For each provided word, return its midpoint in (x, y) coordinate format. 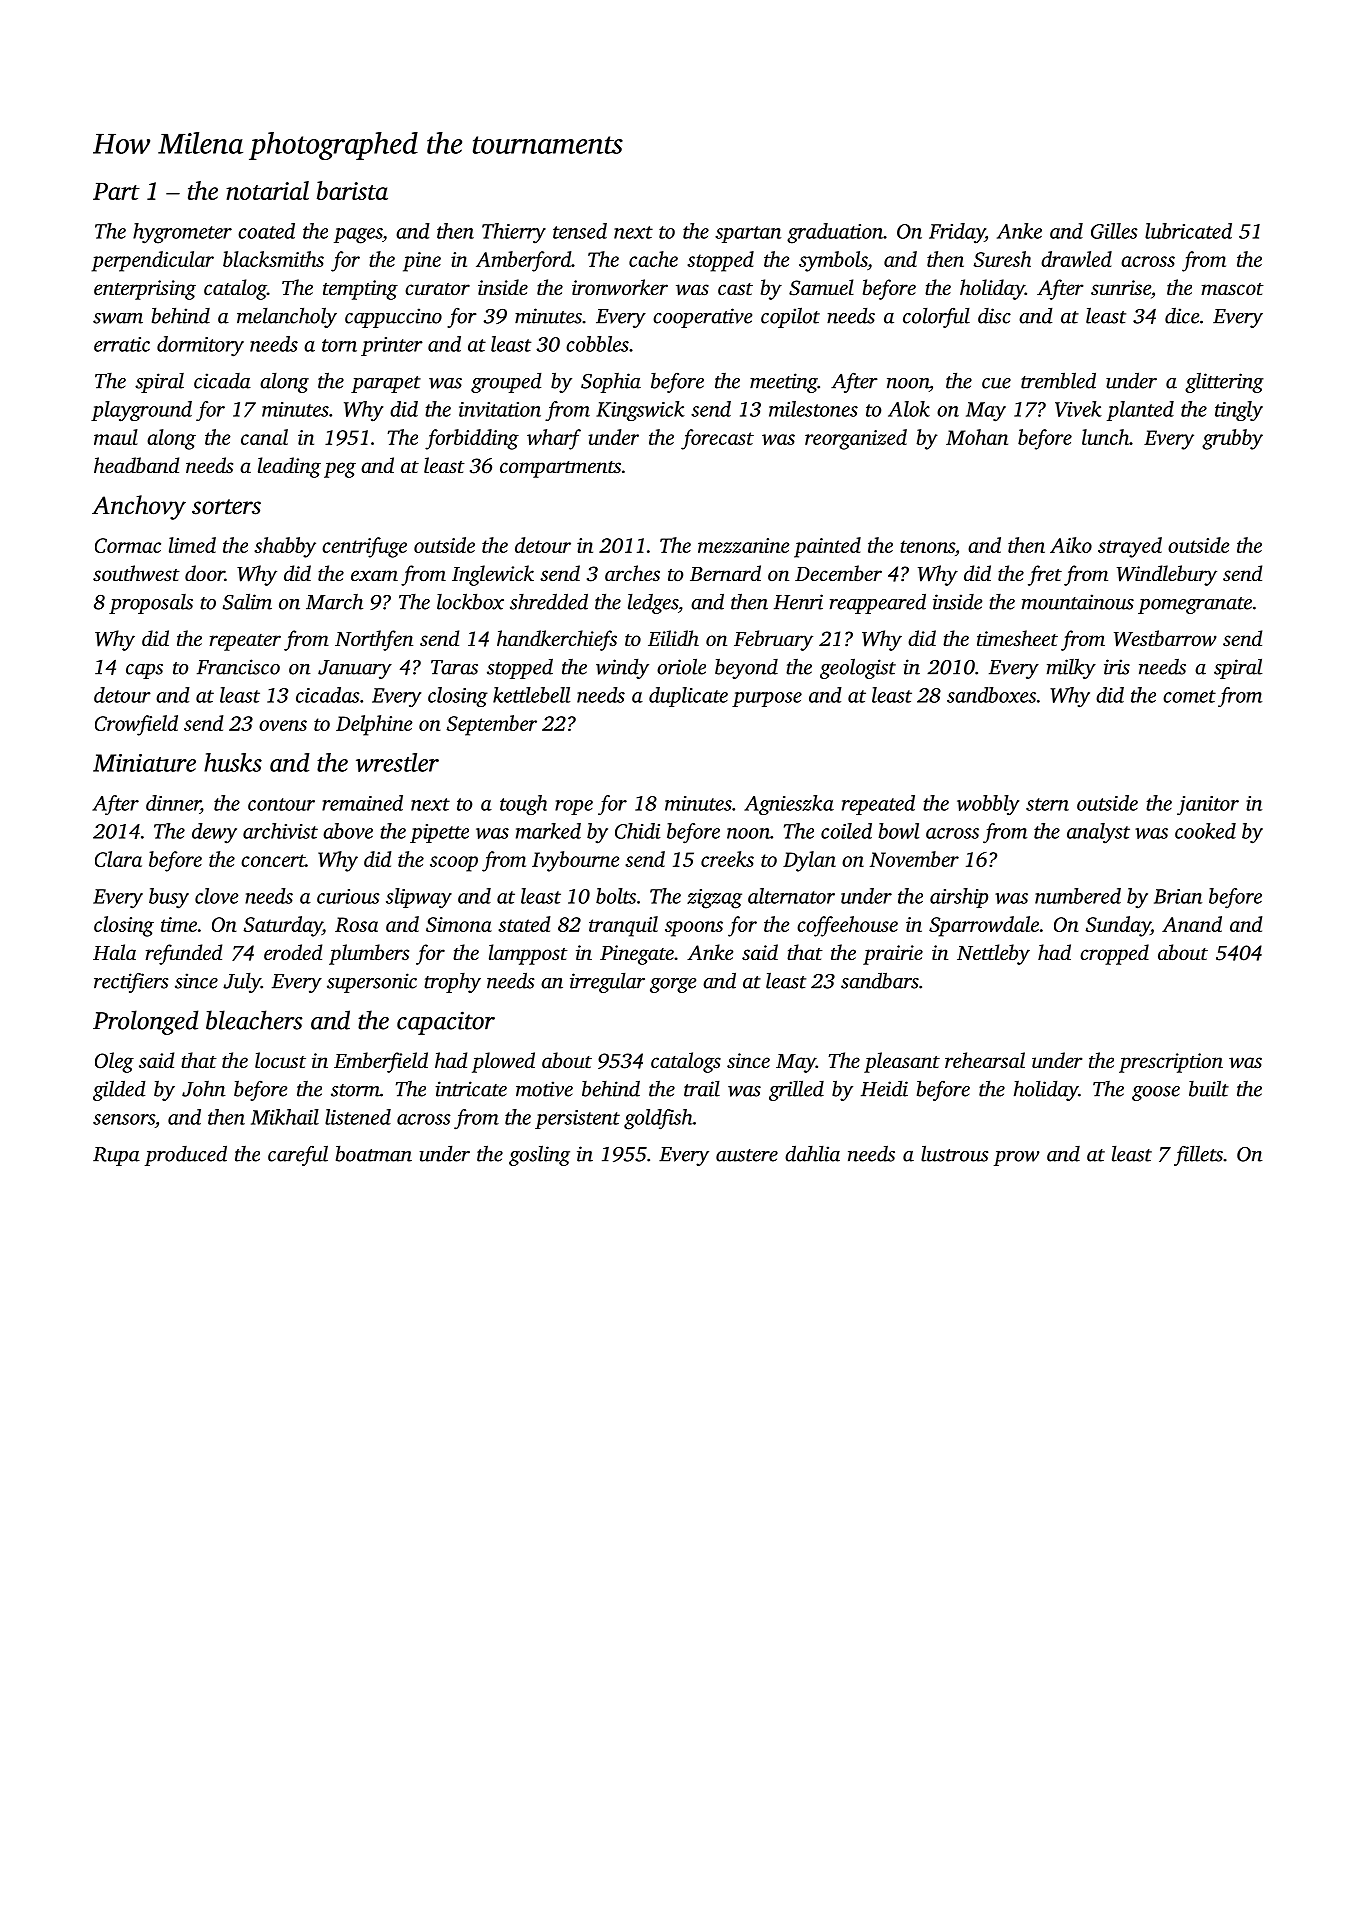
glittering (1224, 382)
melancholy (287, 317)
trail (702, 1089)
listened (358, 1117)
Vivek (1078, 409)
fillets (1198, 1155)
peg (340, 470)
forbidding (472, 439)
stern (1047, 804)
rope (574, 807)
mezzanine (743, 545)
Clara (118, 859)
